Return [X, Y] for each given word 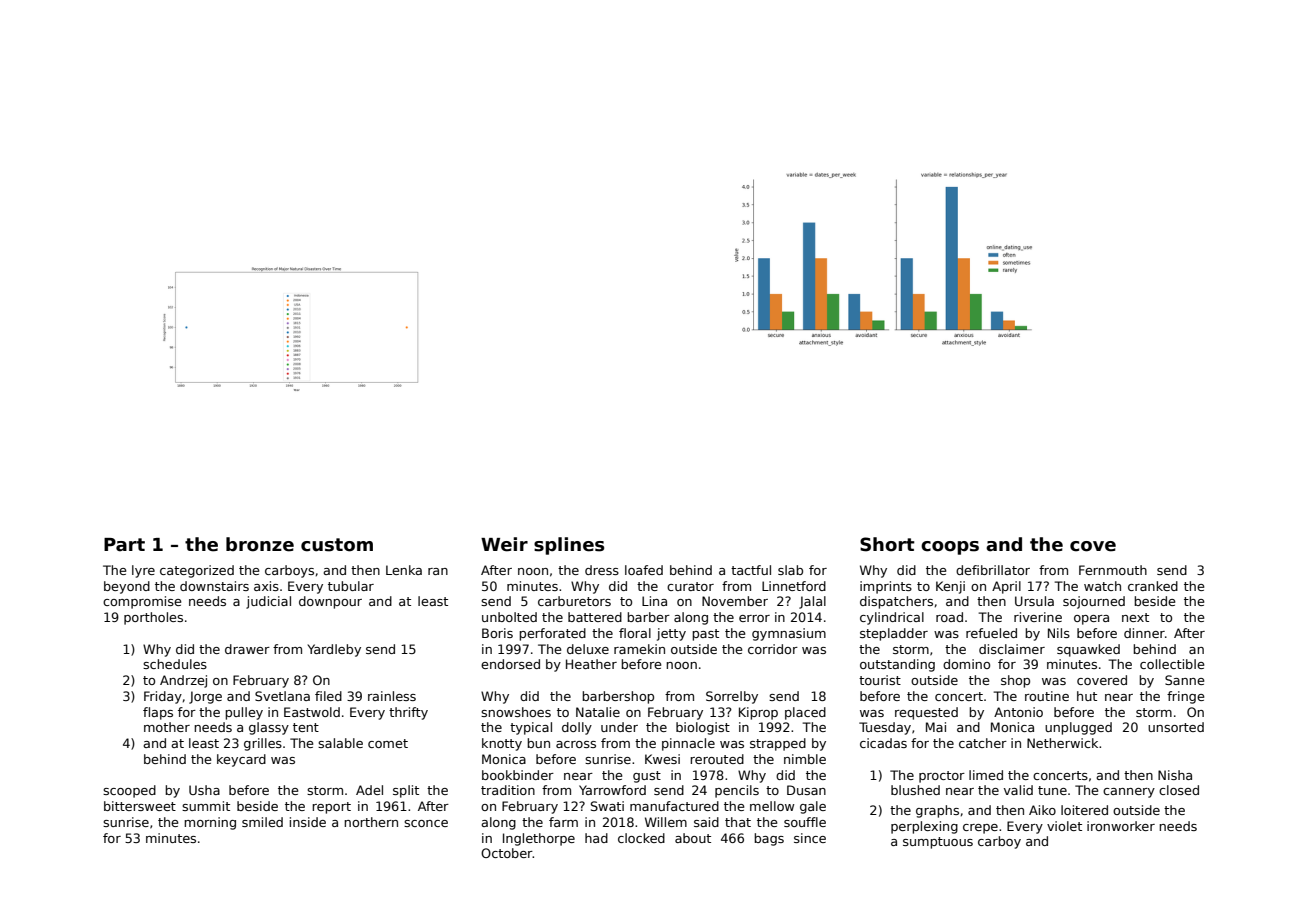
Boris [497, 633]
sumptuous [938, 843]
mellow [772, 806]
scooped [129, 791]
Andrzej [183, 681]
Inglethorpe [539, 839]
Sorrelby [732, 697]
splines [569, 546]
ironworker [1121, 826]
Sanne [1184, 680]
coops [950, 548]
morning [210, 823]
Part [124, 545]
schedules [175, 664]
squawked [1088, 650]
